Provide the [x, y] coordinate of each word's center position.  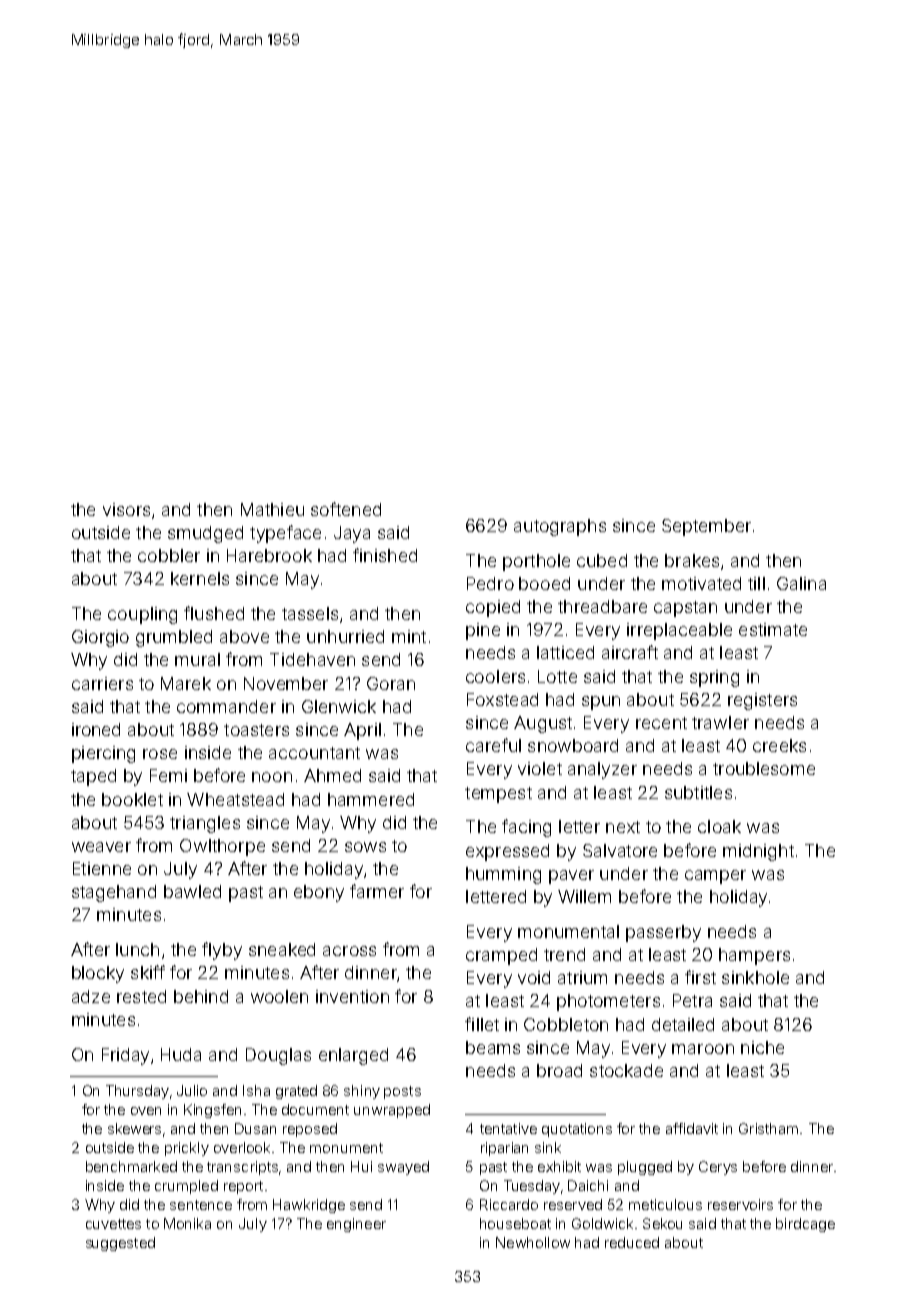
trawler [720, 722]
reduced [632, 1242]
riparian [504, 1149]
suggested [120, 1244]
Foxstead [502, 699]
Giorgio [100, 638]
